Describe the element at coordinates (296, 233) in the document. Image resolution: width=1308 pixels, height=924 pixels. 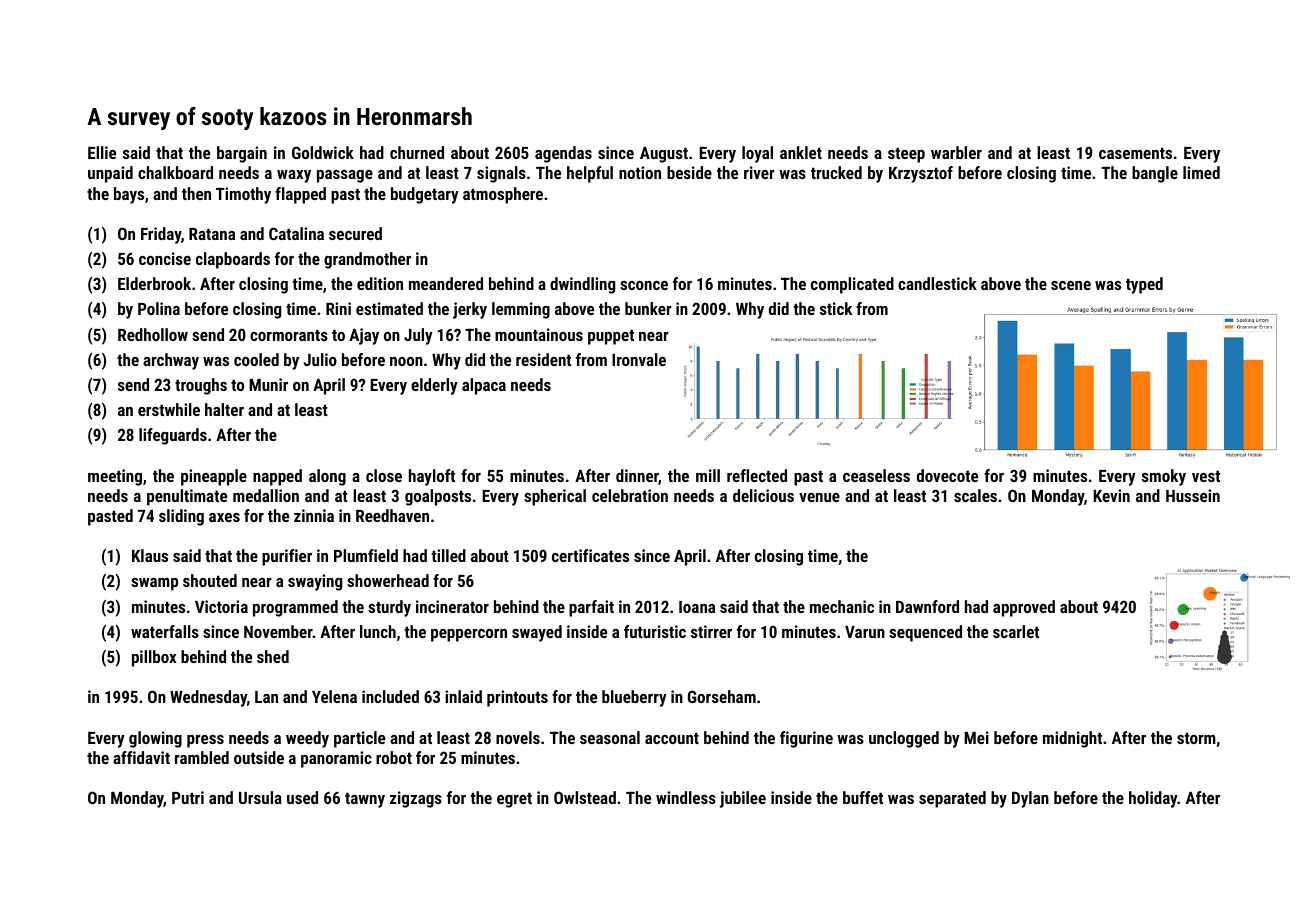
I see `Catalina` at that location.
